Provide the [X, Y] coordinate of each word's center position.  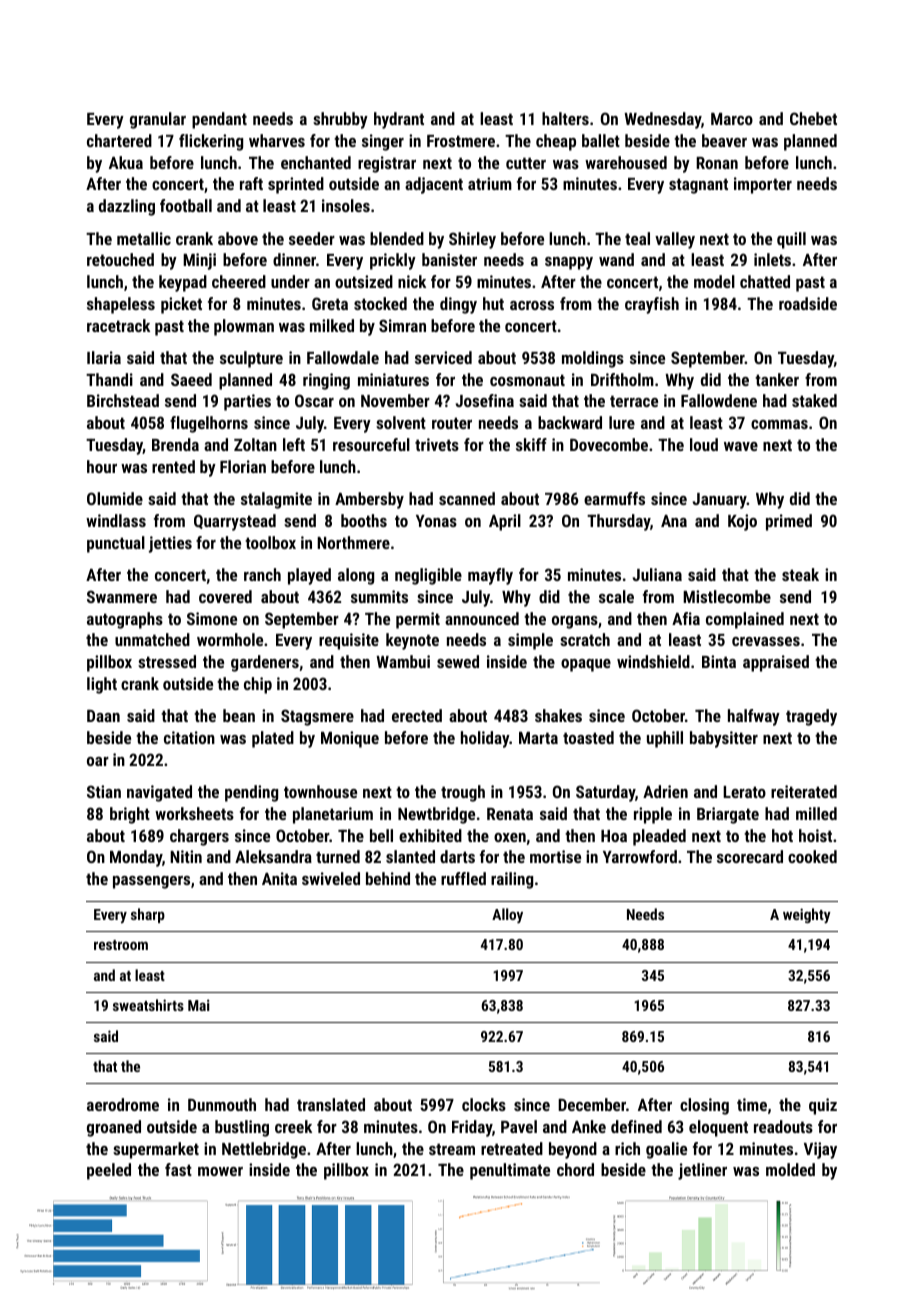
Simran [402, 325]
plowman [244, 327]
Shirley [472, 240]
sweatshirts [148, 1005]
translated [331, 1104]
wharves [277, 140]
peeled [109, 1171]
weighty [807, 916]
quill [791, 240]
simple [530, 641]
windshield [653, 661]
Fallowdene [719, 400]
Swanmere [122, 596]
